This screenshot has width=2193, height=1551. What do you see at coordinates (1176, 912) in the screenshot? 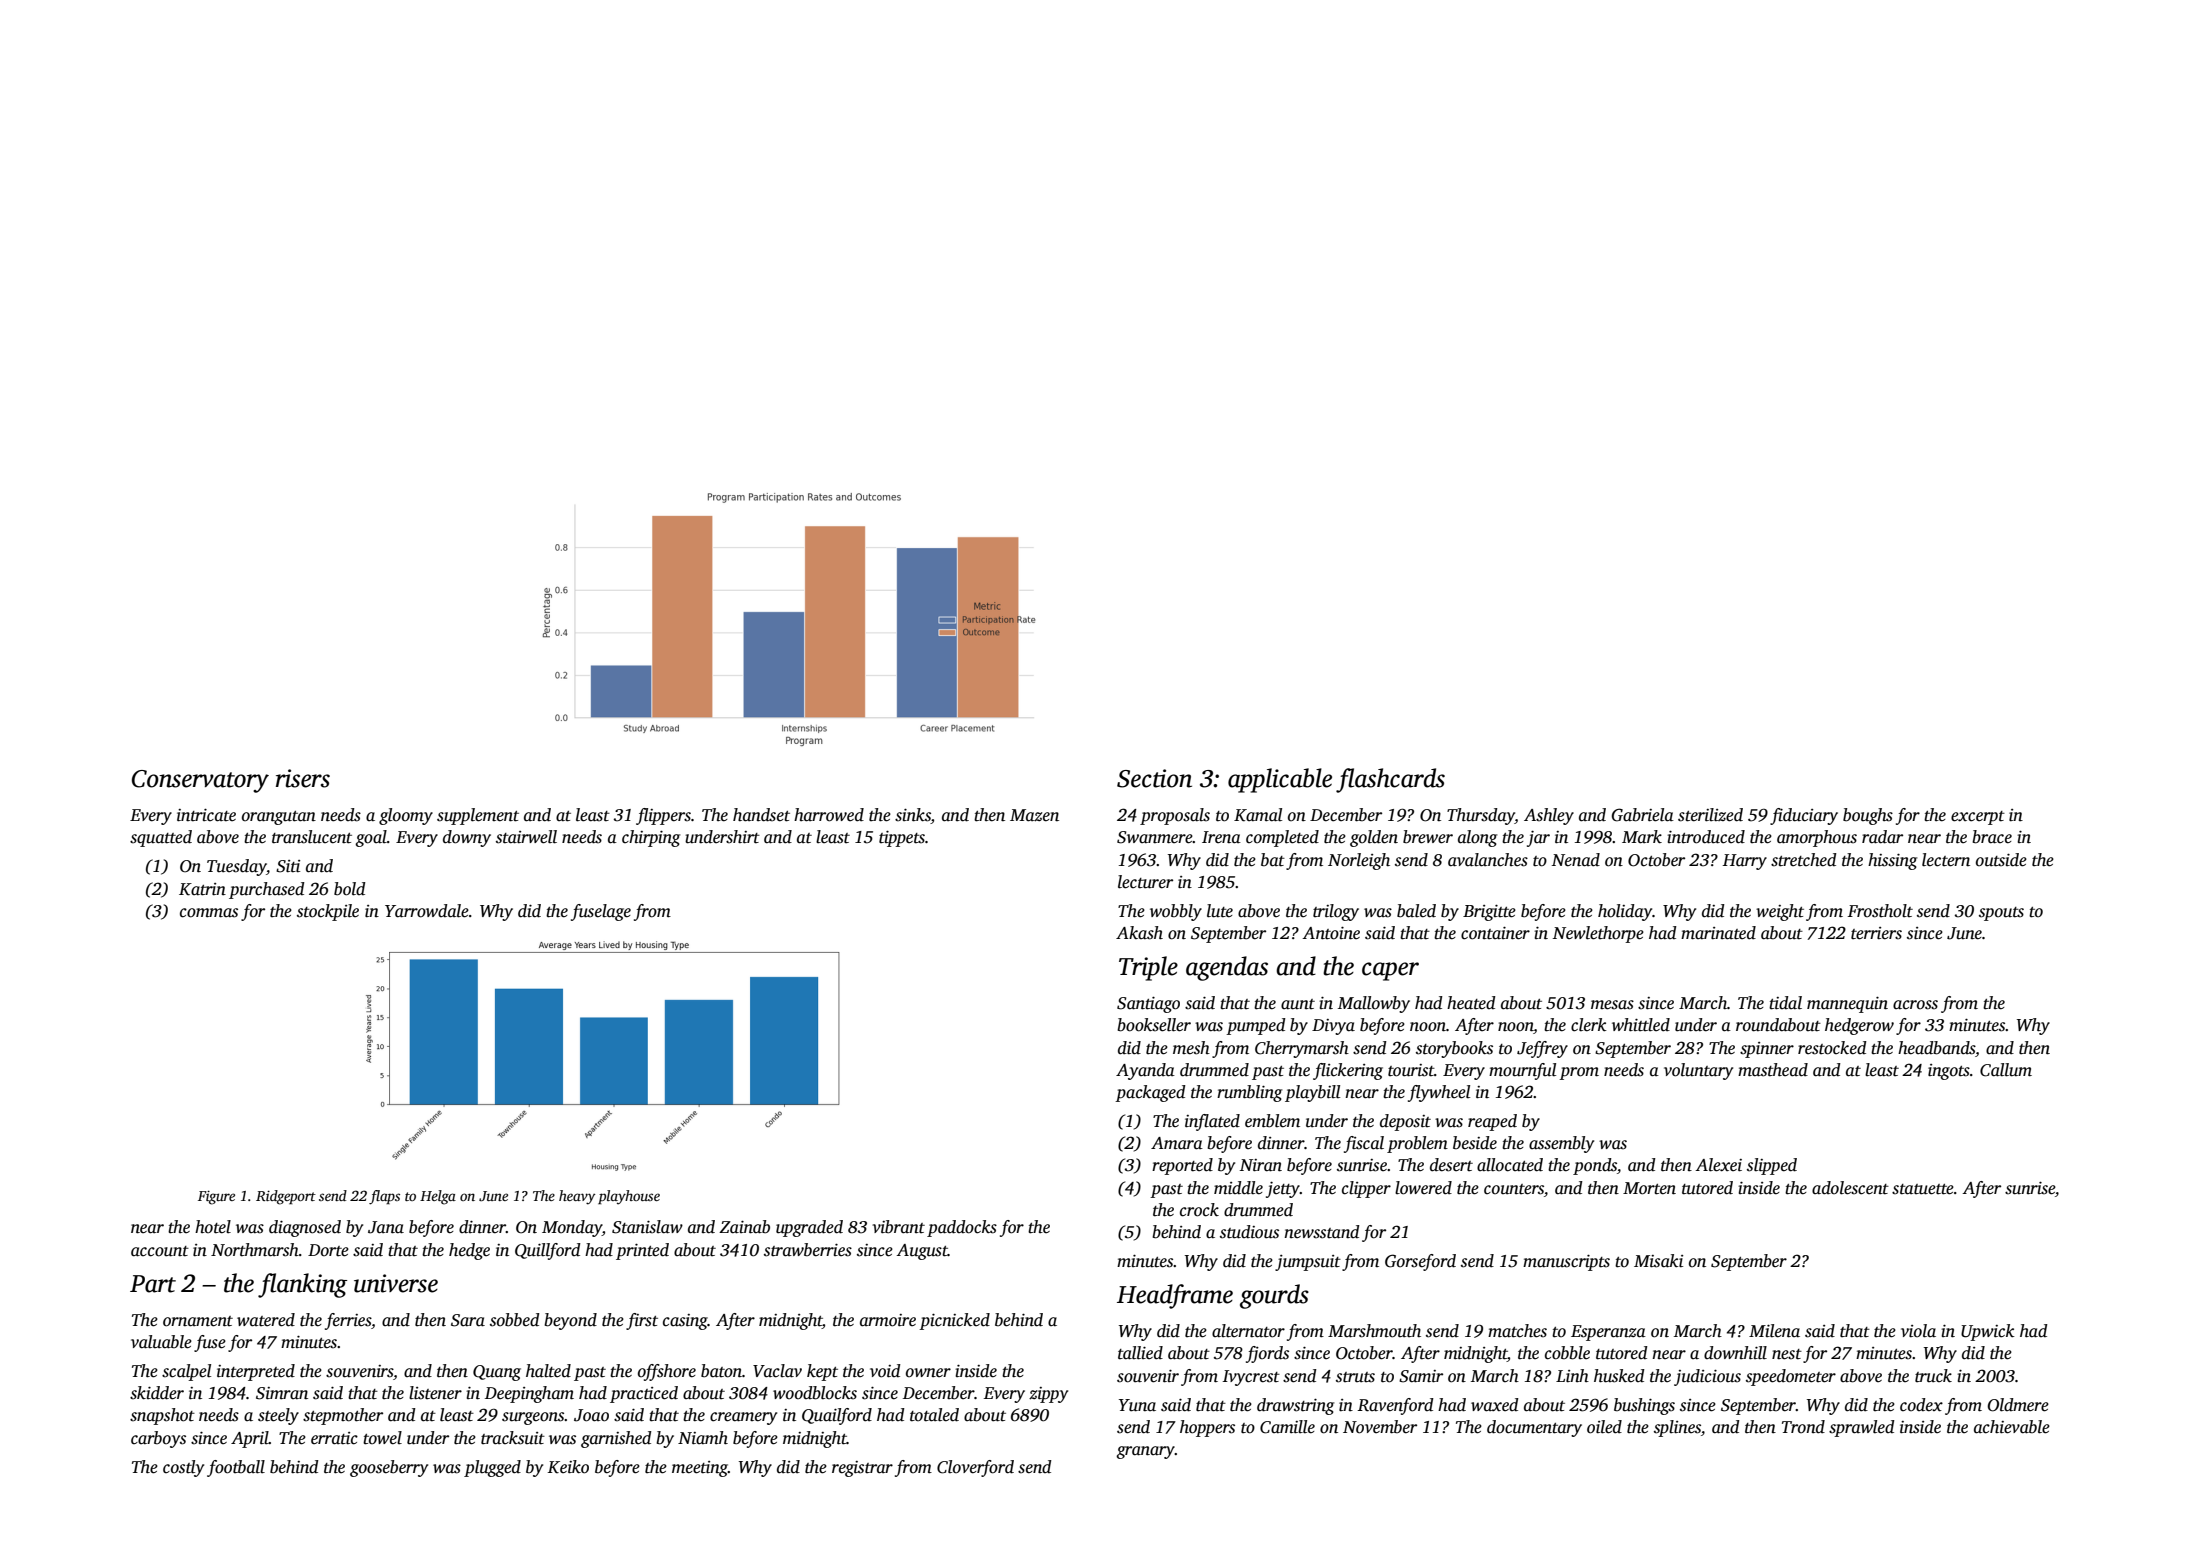
I see `wobbly` at bounding box center [1176, 912].
